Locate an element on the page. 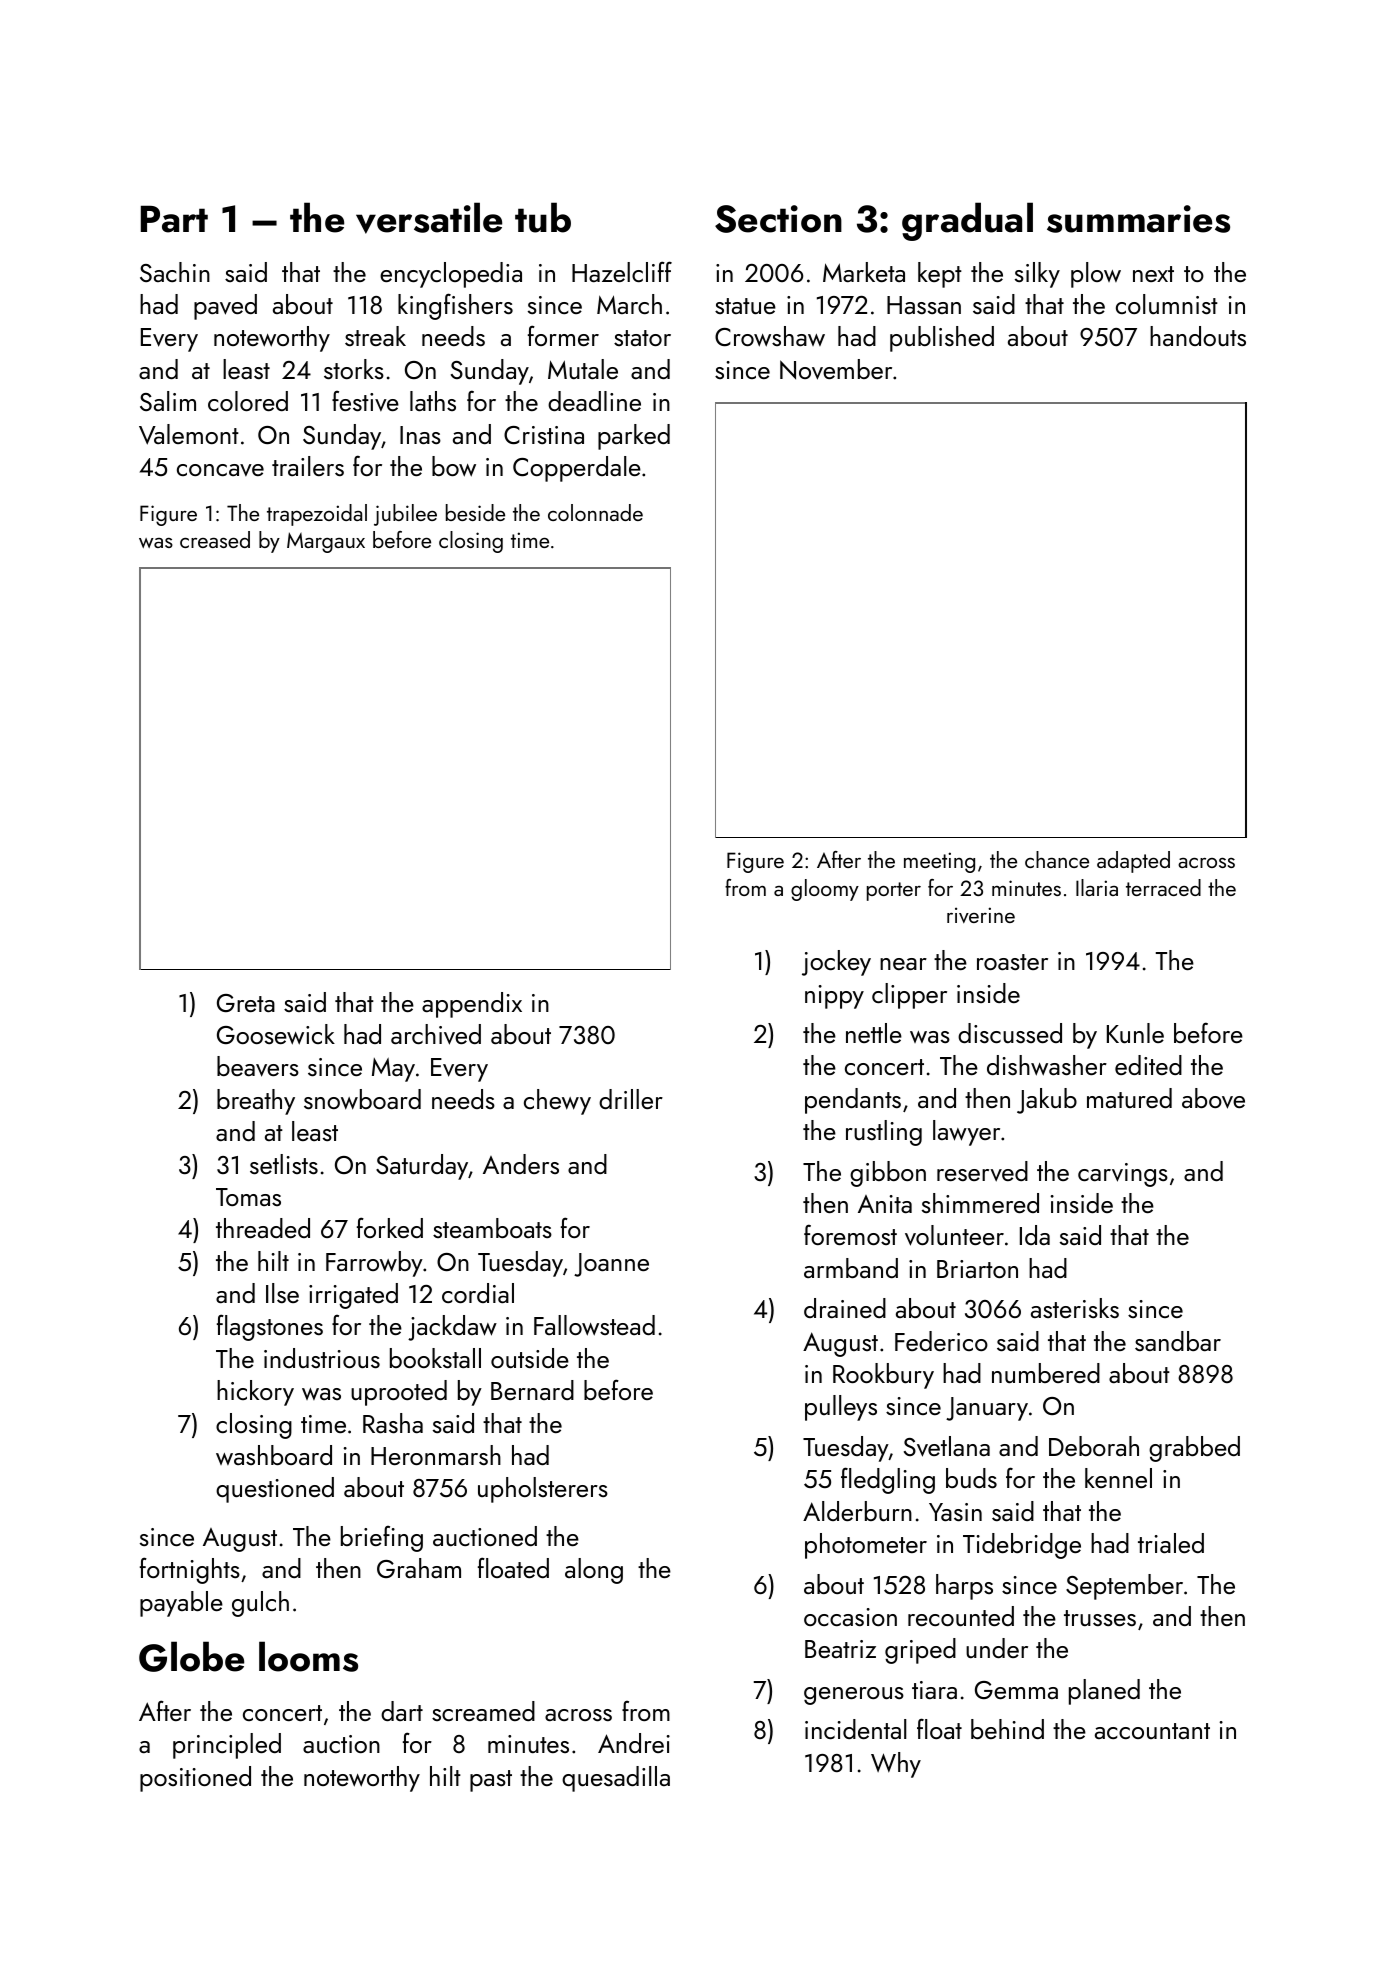  buds is located at coordinates (971, 1478).
